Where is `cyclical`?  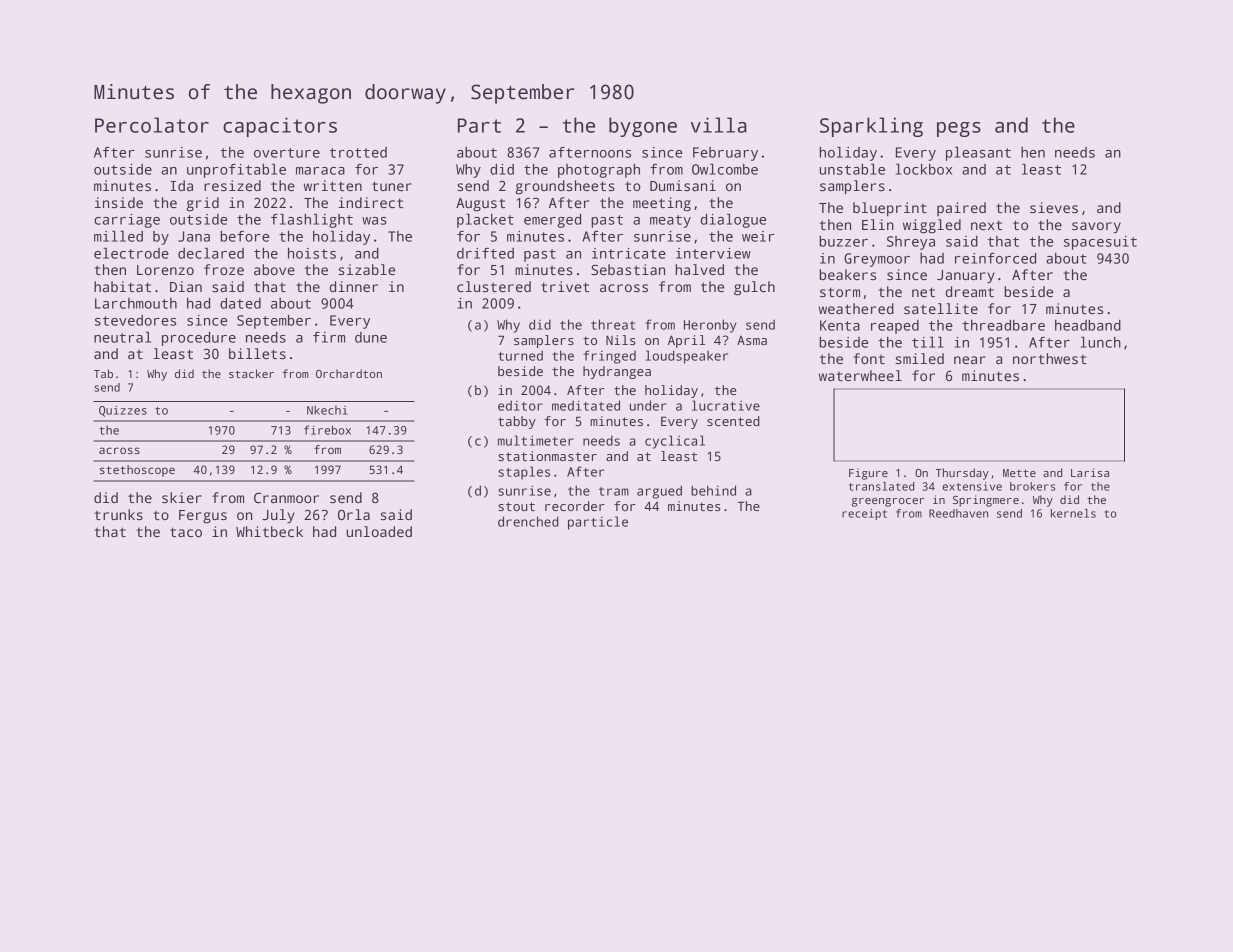 cyclical is located at coordinates (675, 442).
